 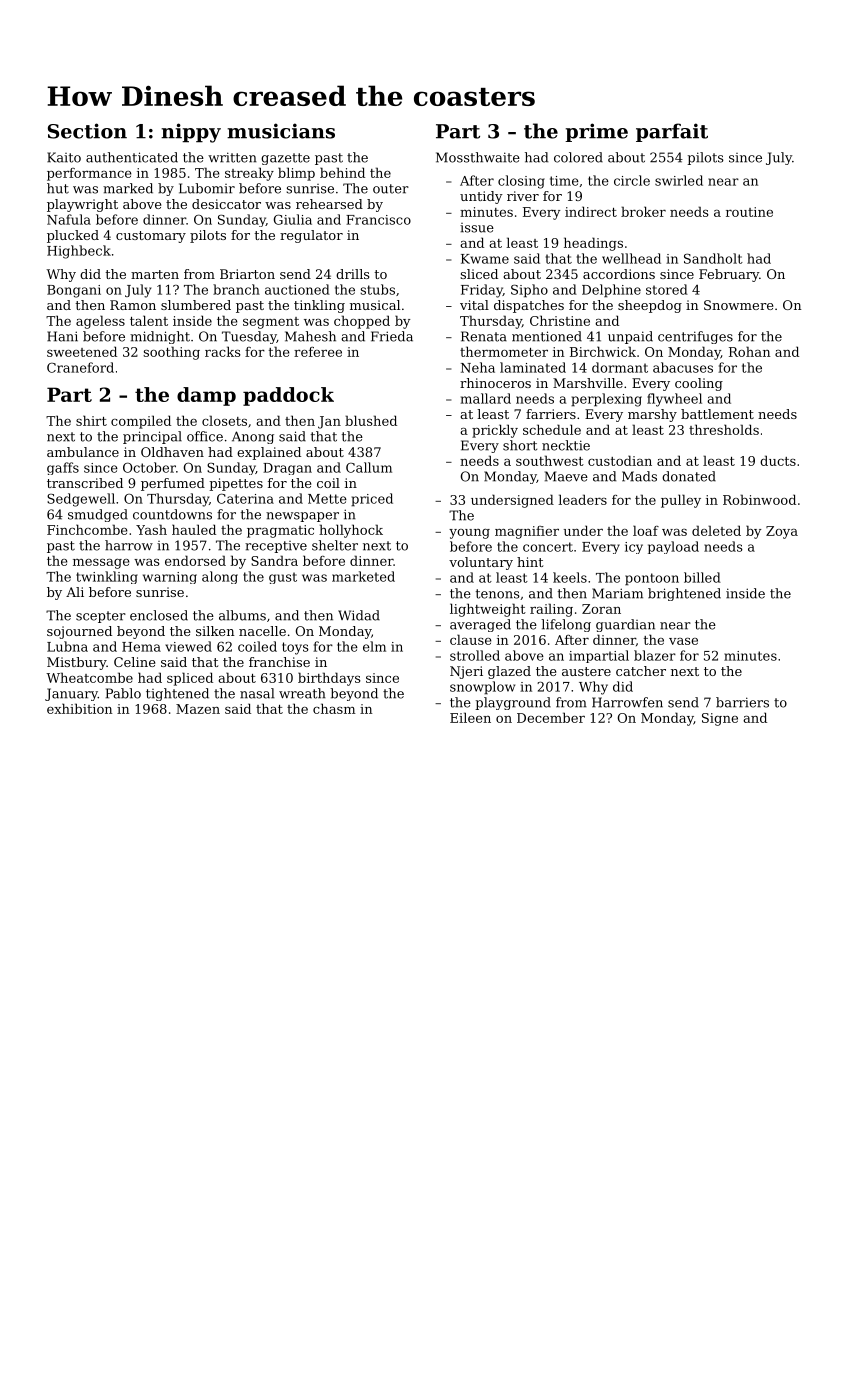 I want to click on Hema, so click(x=141, y=647).
